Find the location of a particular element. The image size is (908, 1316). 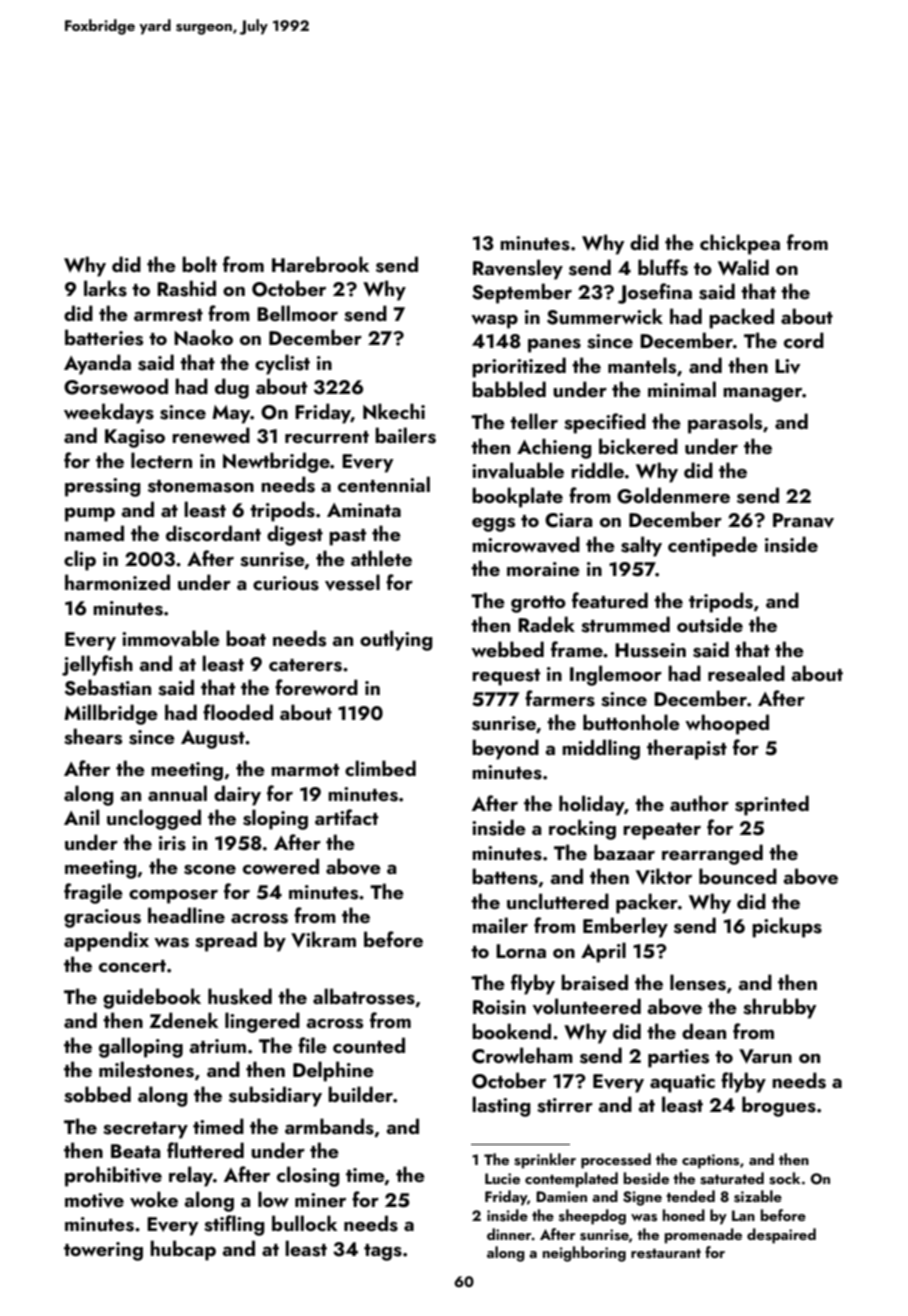

middling is located at coordinates (601, 749).
